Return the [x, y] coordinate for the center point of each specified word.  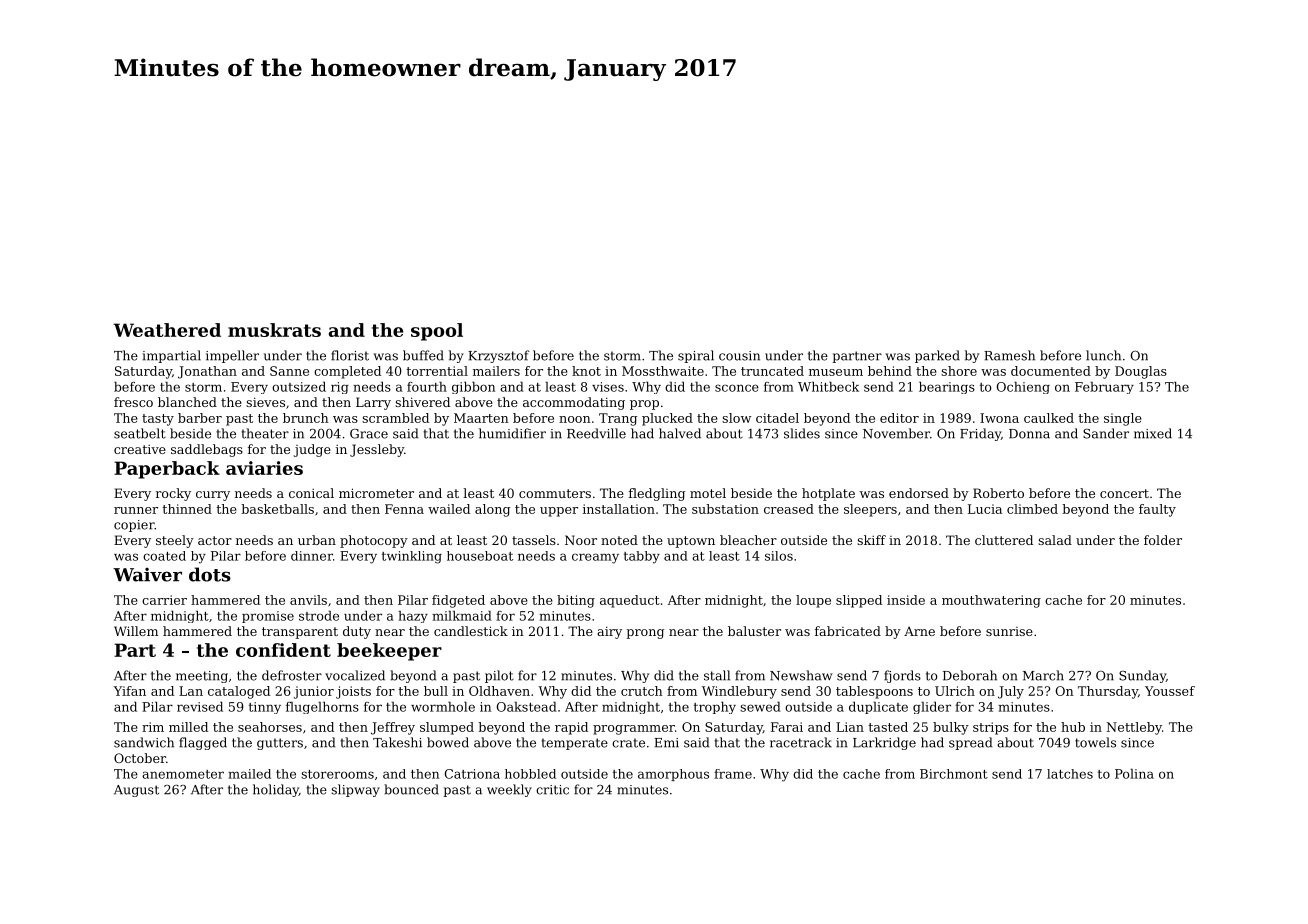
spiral [696, 356]
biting [576, 601]
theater [265, 433]
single [1123, 419]
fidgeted [458, 601]
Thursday [1108, 692]
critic [552, 790]
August [136, 791]
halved [680, 433]
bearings [947, 388]
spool [437, 332]
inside [906, 600]
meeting [202, 677]
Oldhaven [499, 691]
